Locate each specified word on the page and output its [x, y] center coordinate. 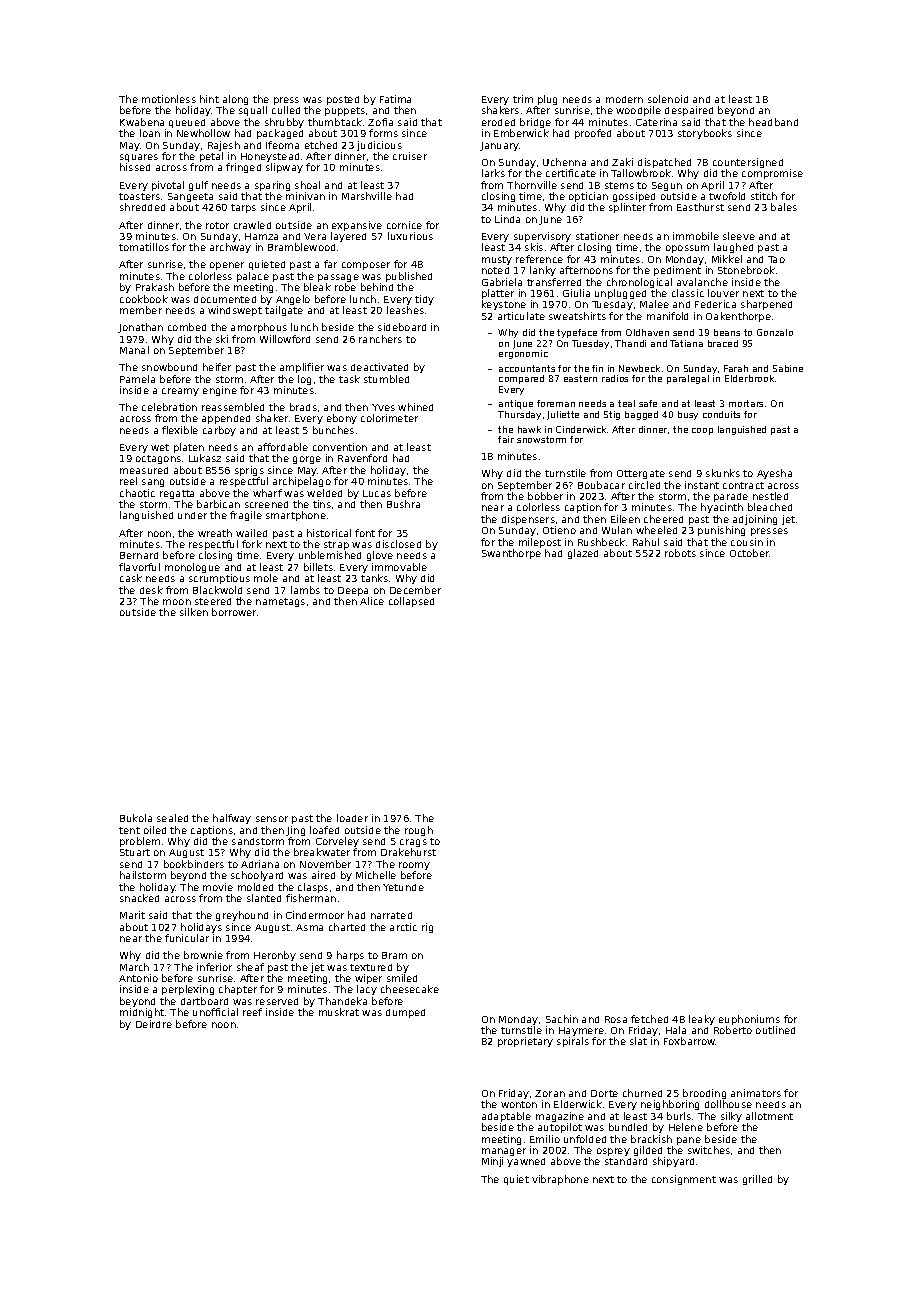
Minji [492, 1162]
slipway [284, 168]
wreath [215, 533]
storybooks [705, 134]
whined [415, 407]
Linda [507, 219]
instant [702, 485]
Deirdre [154, 1024]
